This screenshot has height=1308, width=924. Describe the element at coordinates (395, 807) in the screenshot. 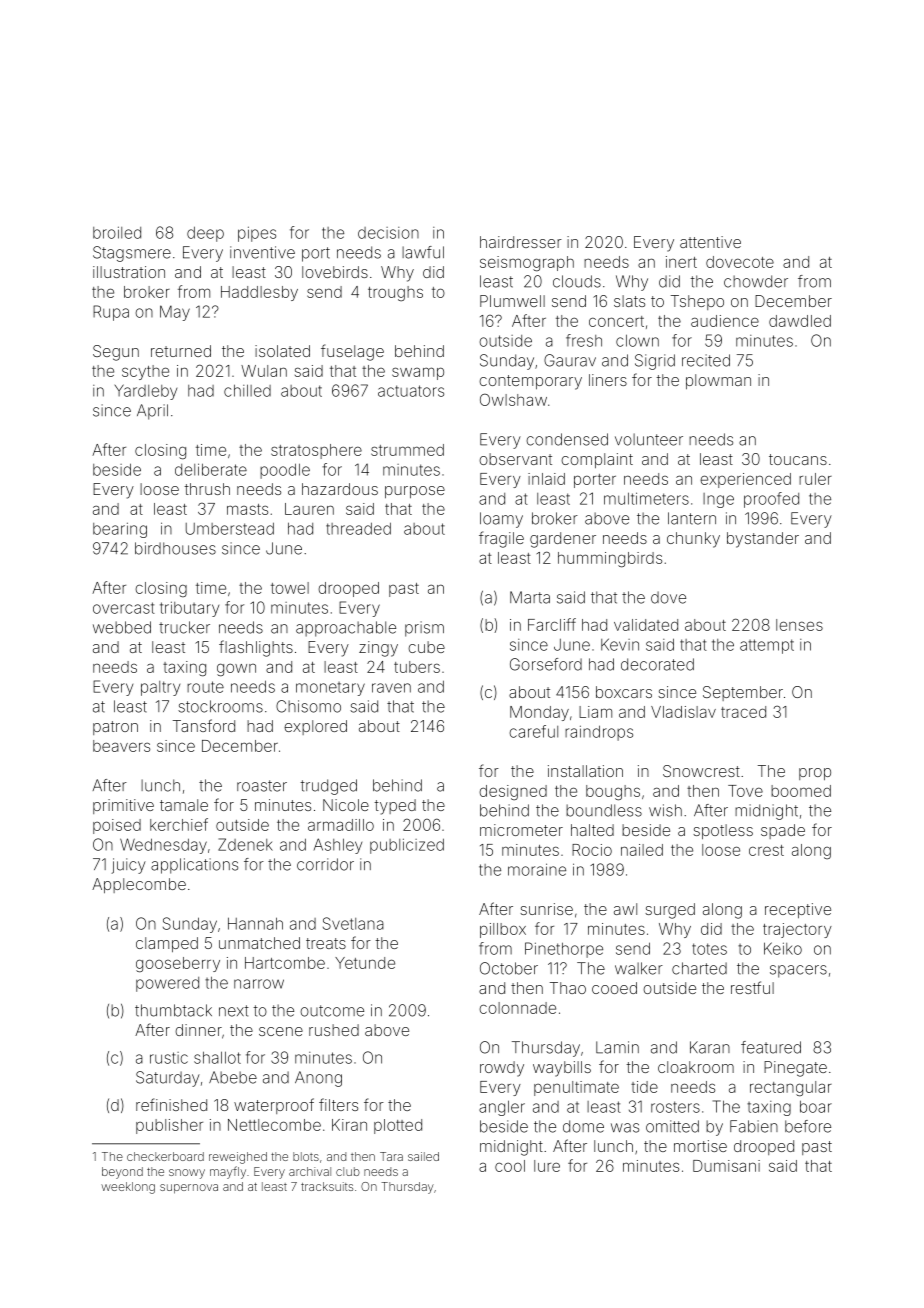

I see `typed` at that location.
